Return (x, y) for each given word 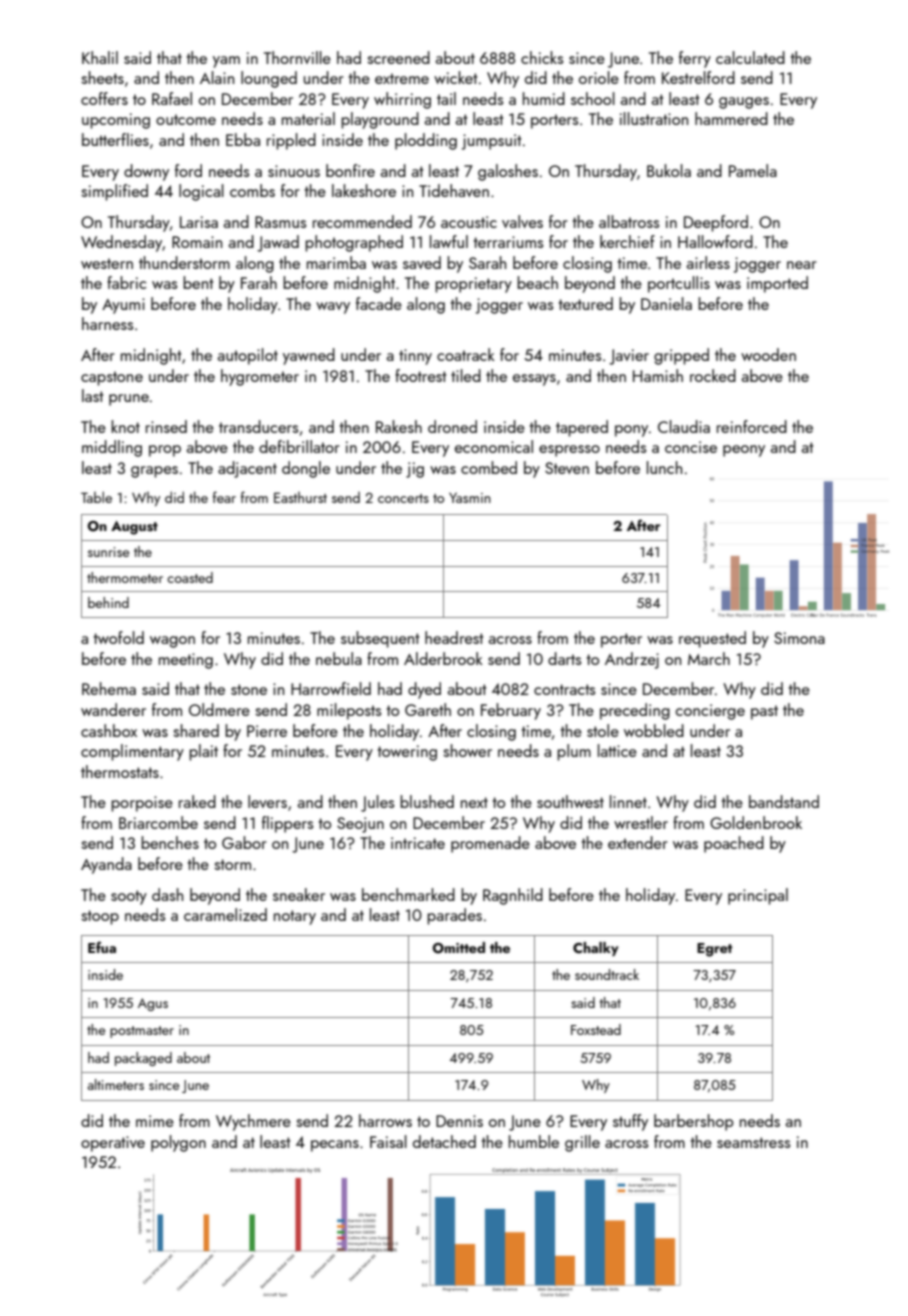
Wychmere (253, 1122)
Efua (102, 947)
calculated (750, 57)
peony (744, 451)
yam (226, 62)
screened (398, 57)
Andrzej (632, 660)
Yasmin (470, 498)
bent (198, 282)
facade (379, 303)
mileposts (349, 711)
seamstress (753, 1142)
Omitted (458, 948)
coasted (190, 577)
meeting (186, 661)
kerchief (627, 241)
